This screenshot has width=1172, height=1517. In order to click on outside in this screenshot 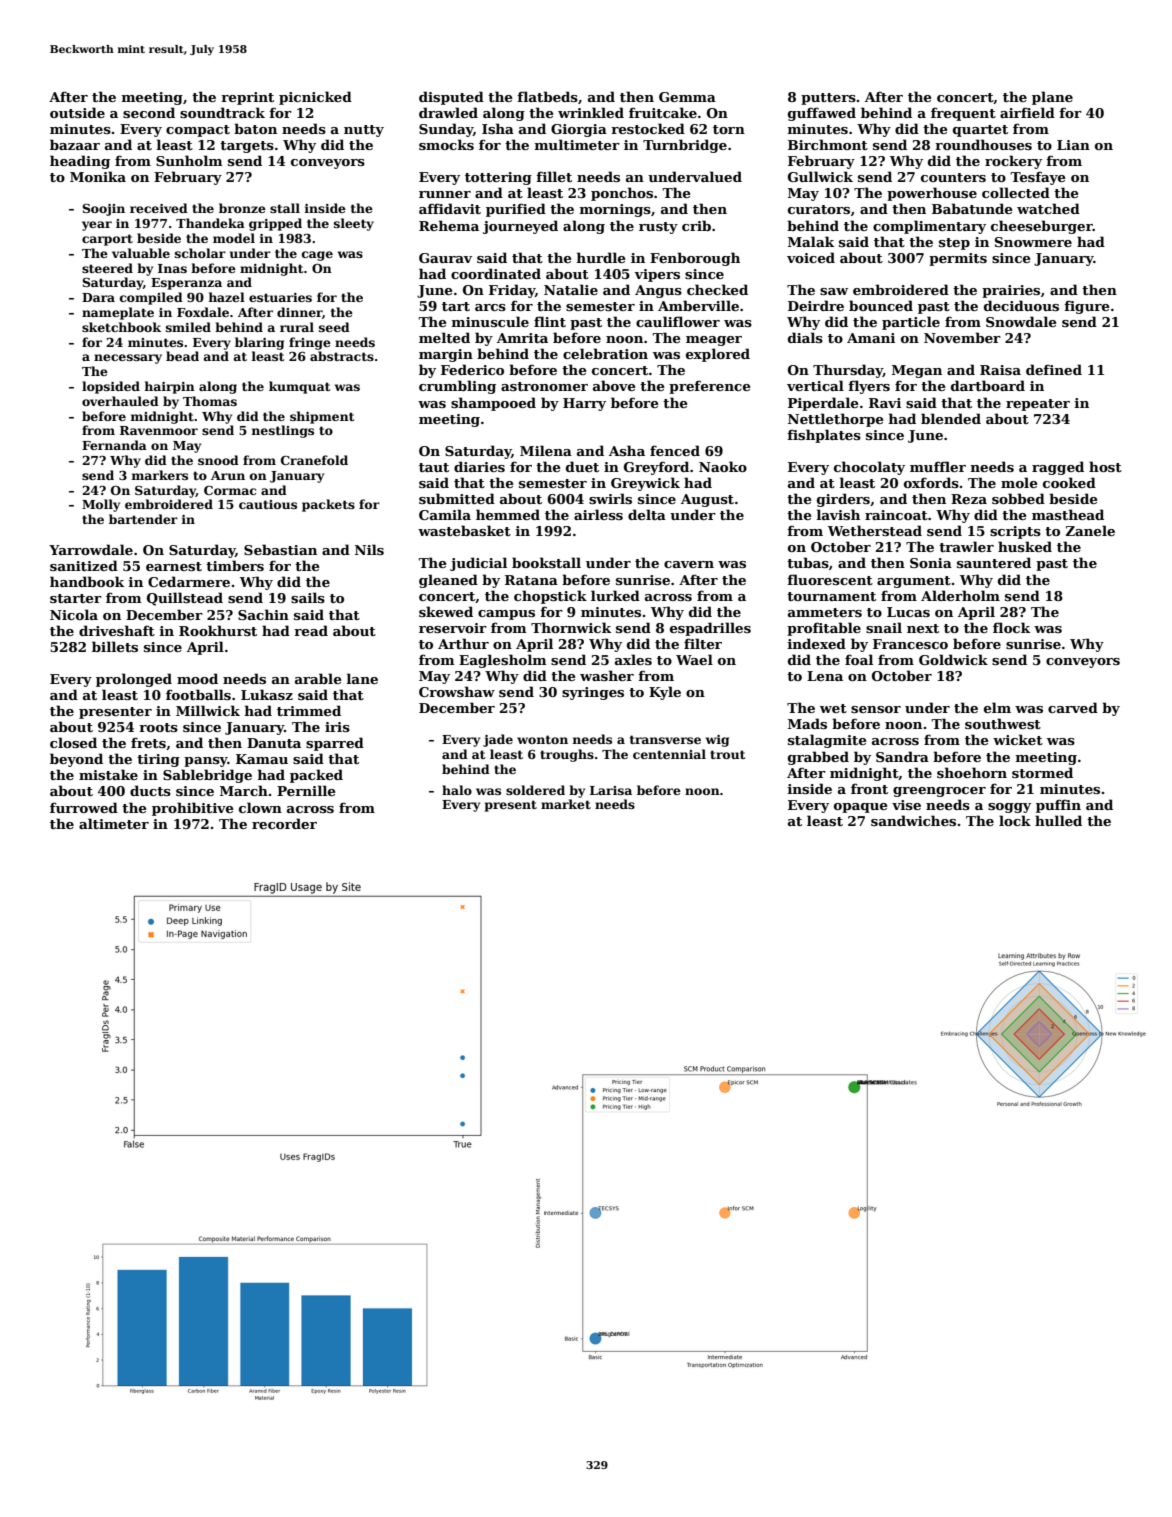, I will do `click(77, 112)`.
